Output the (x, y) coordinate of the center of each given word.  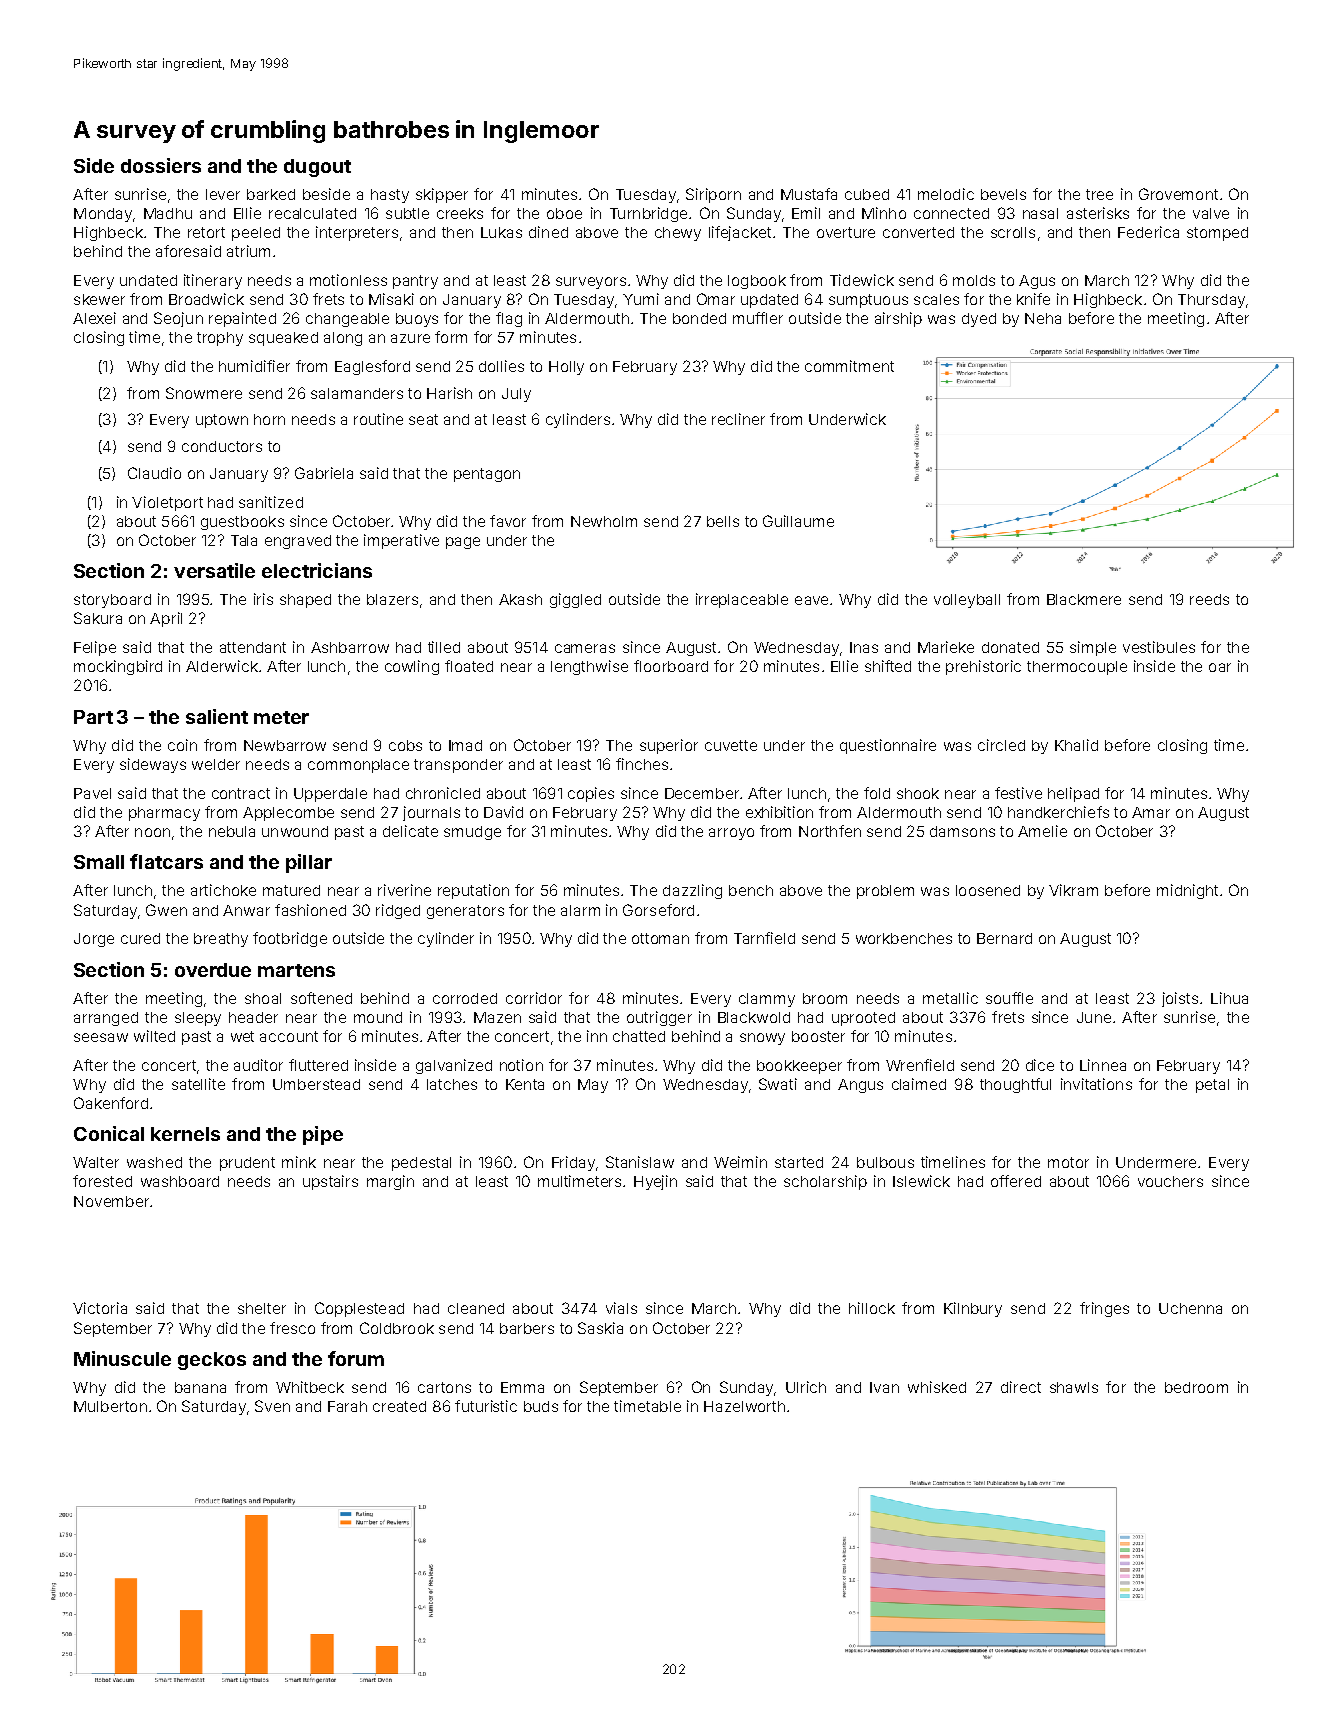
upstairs (330, 1182)
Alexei (94, 318)
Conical (109, 1133)
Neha (1043, 318)
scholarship (825, 1182)
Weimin (740, 1162)
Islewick (921, 1181)
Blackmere (1084, 599)
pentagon (487, 475)
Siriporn (713, 195)
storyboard (112, 601)
